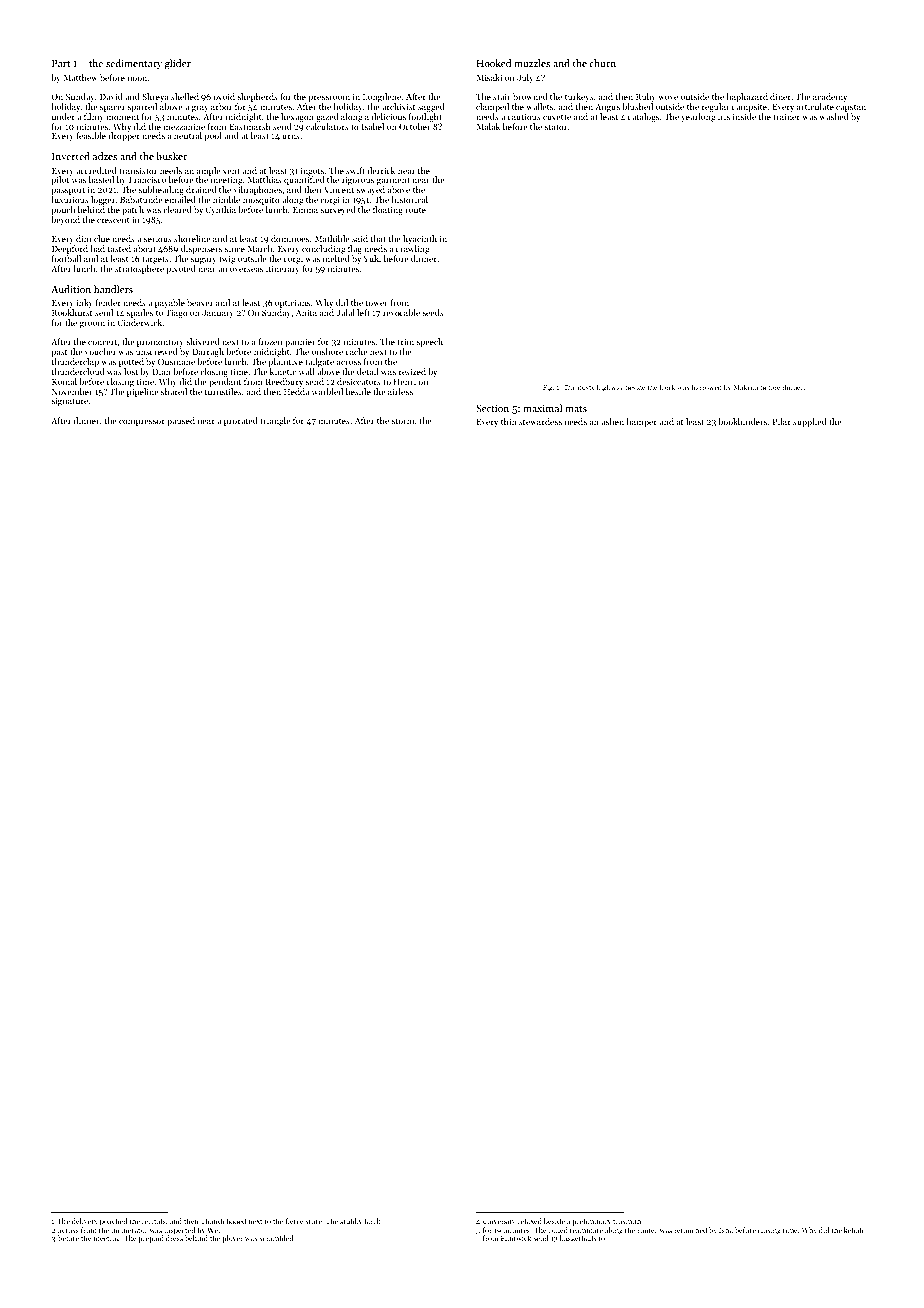 This screenshot has width=924, height=1308. What do you see at coordinates (726, 1230) in the screenshot?
I see `Isha` at bounding box center [726, 1230].
